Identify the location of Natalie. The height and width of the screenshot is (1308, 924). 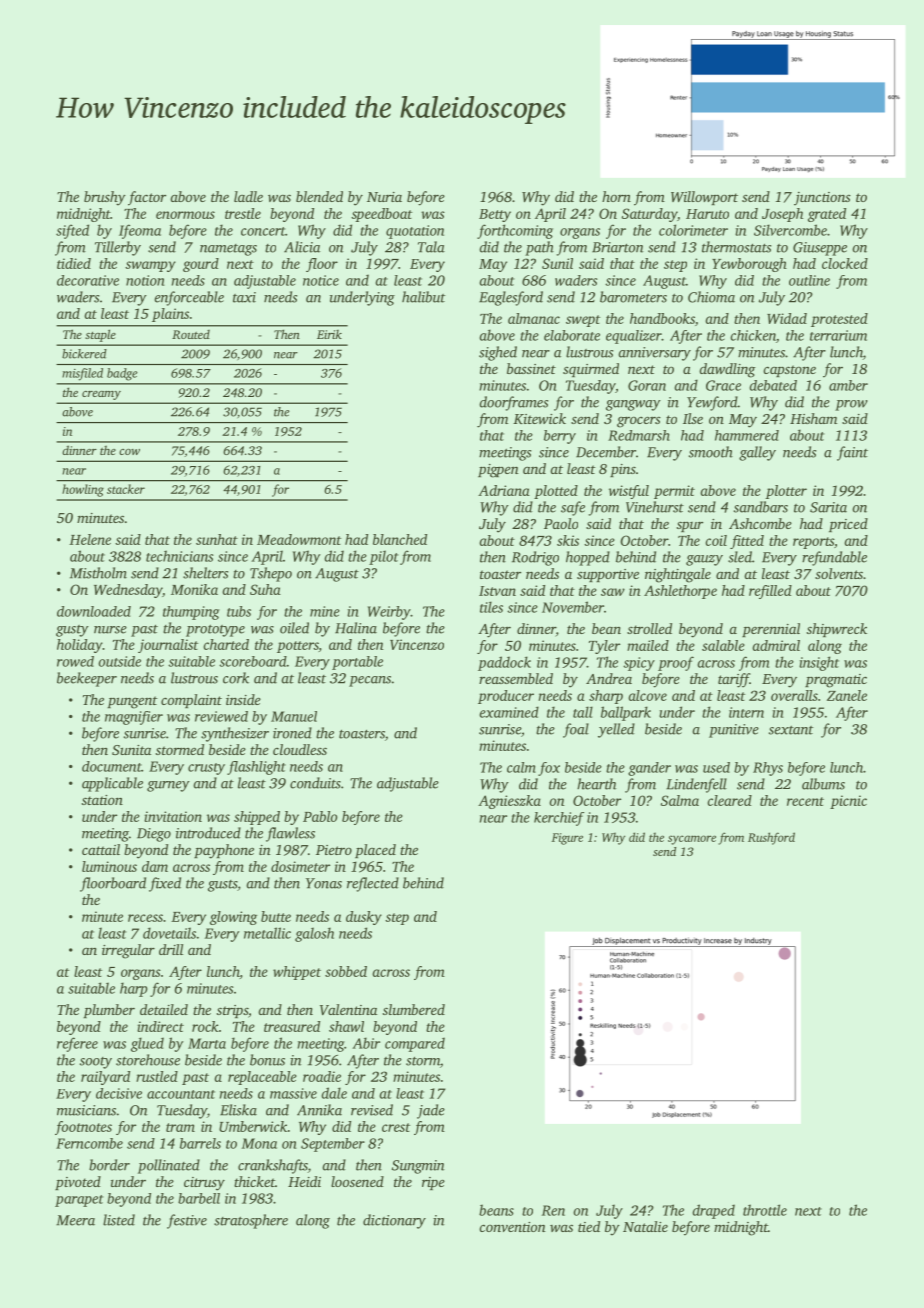
(645, 1226).
